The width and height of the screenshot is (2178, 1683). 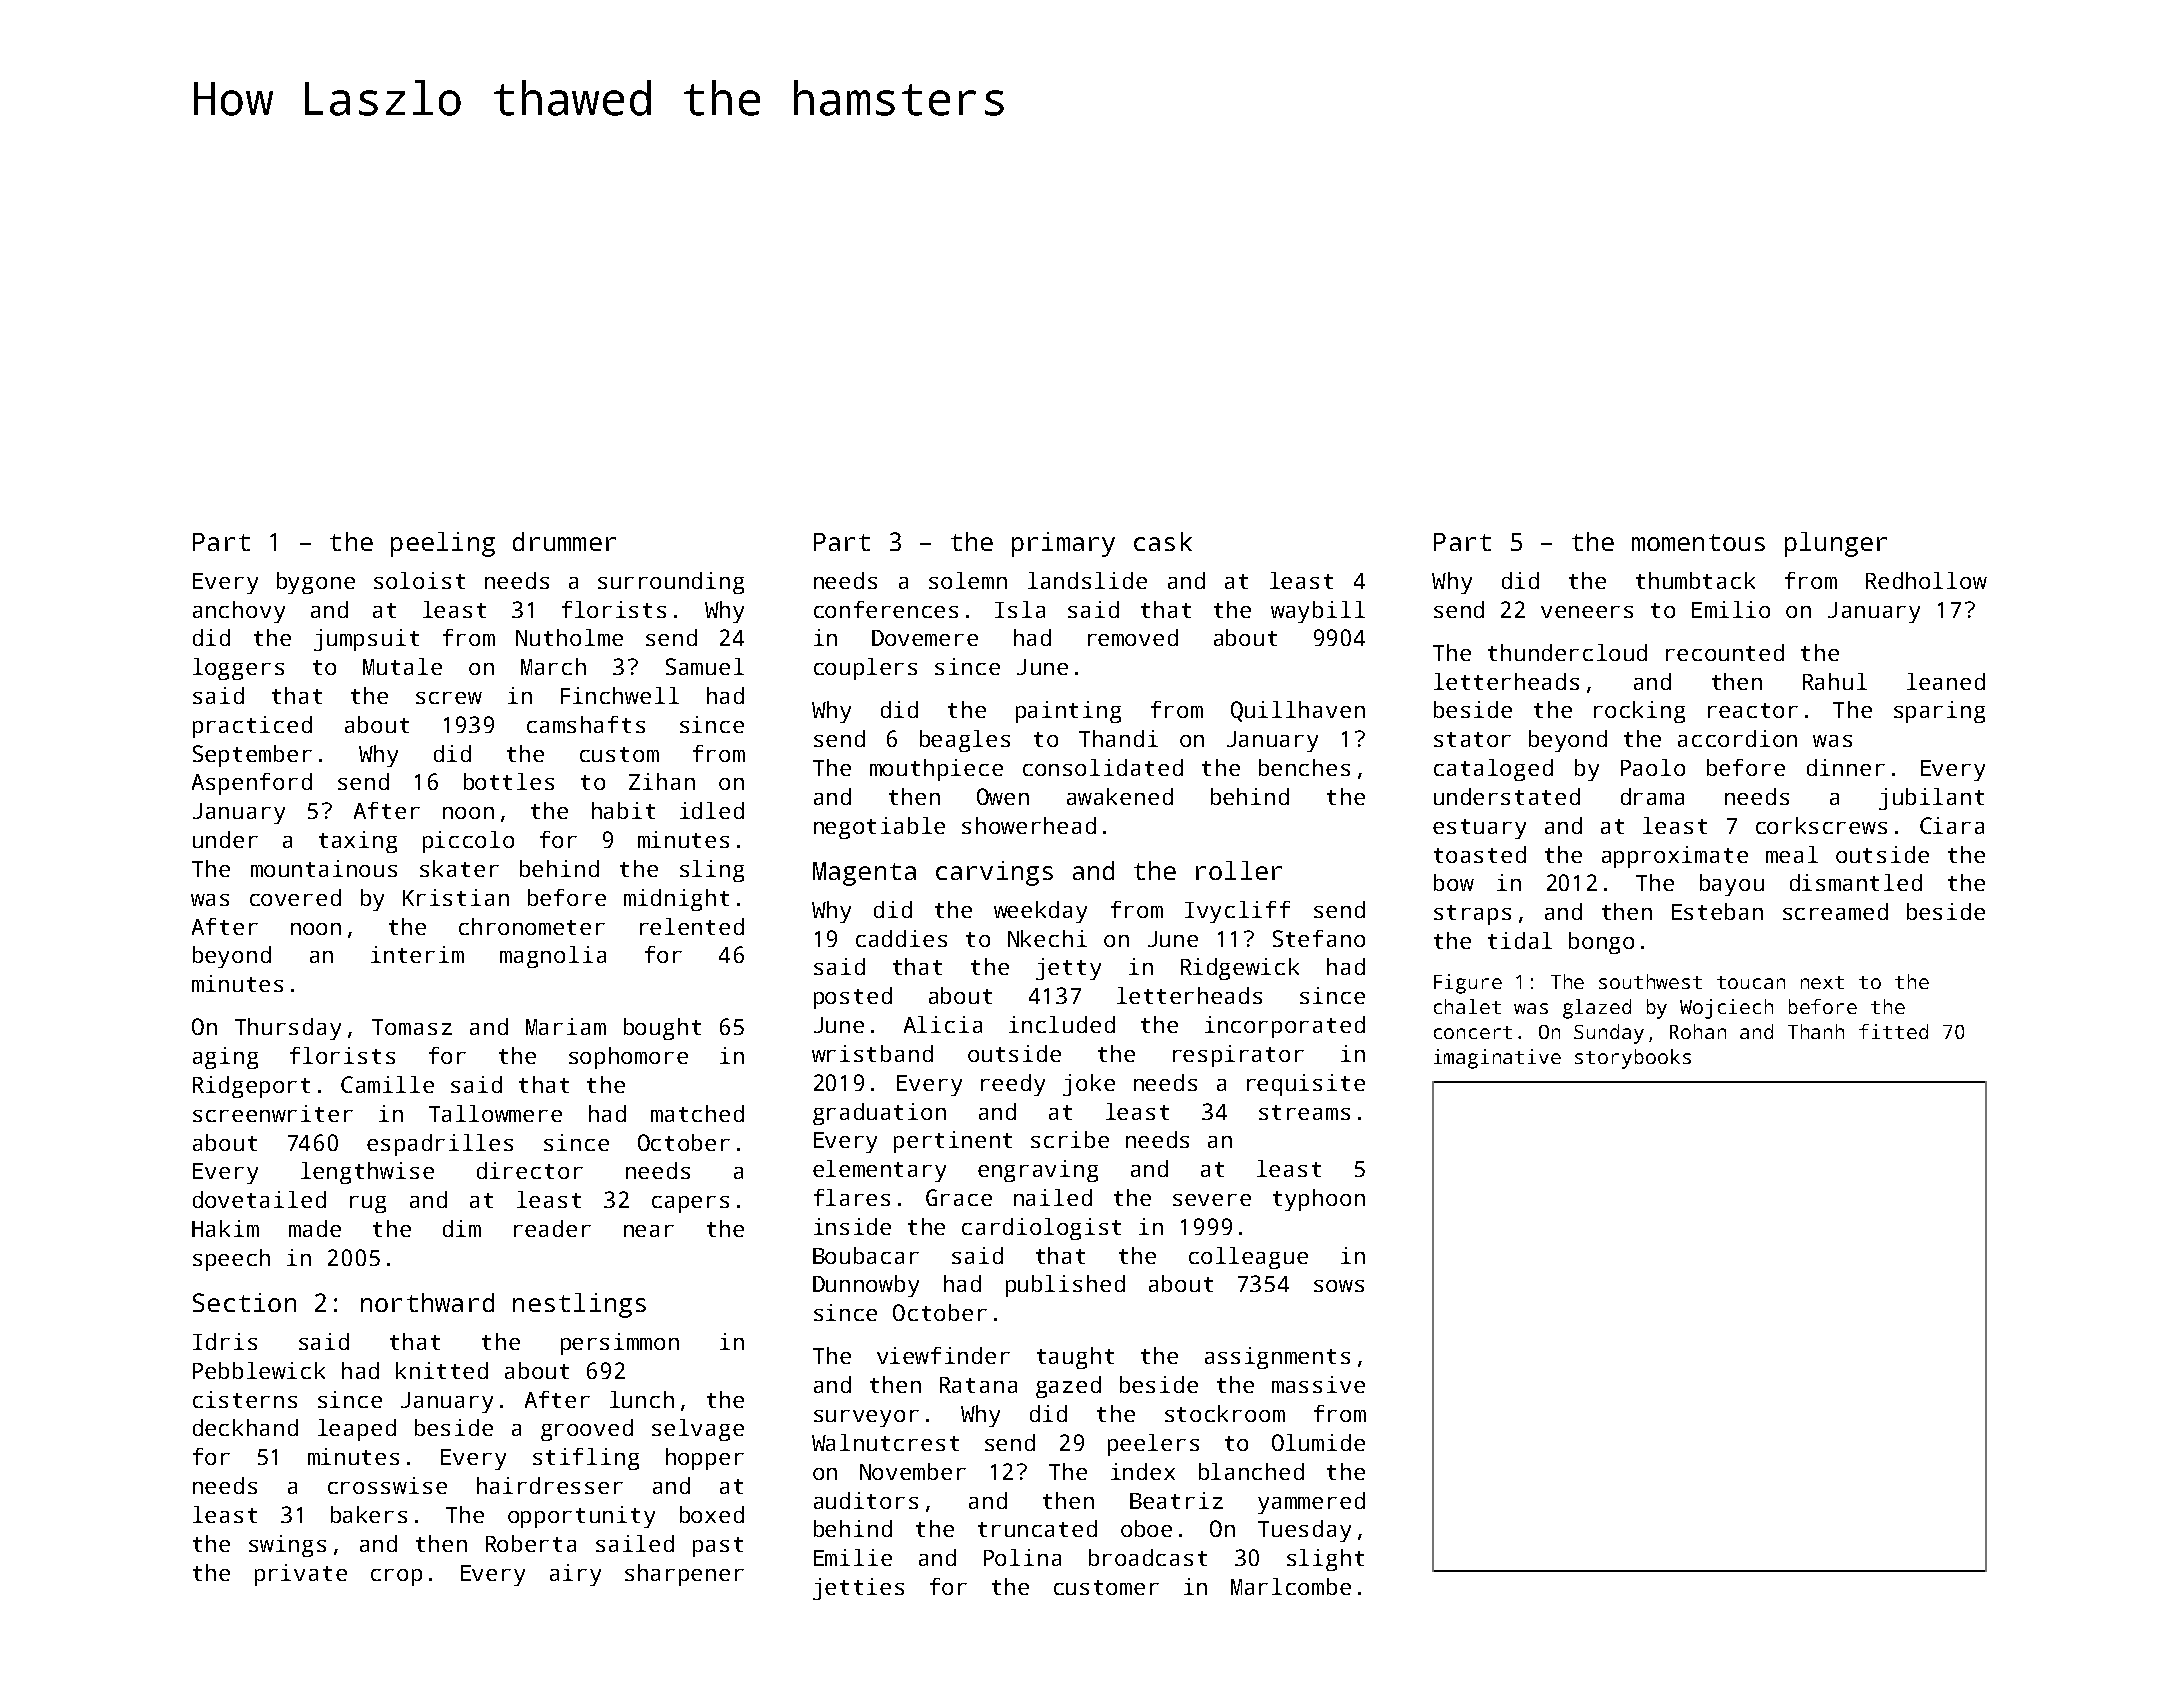 I want to click on typhoon, so click(x=1319, y=1200).
